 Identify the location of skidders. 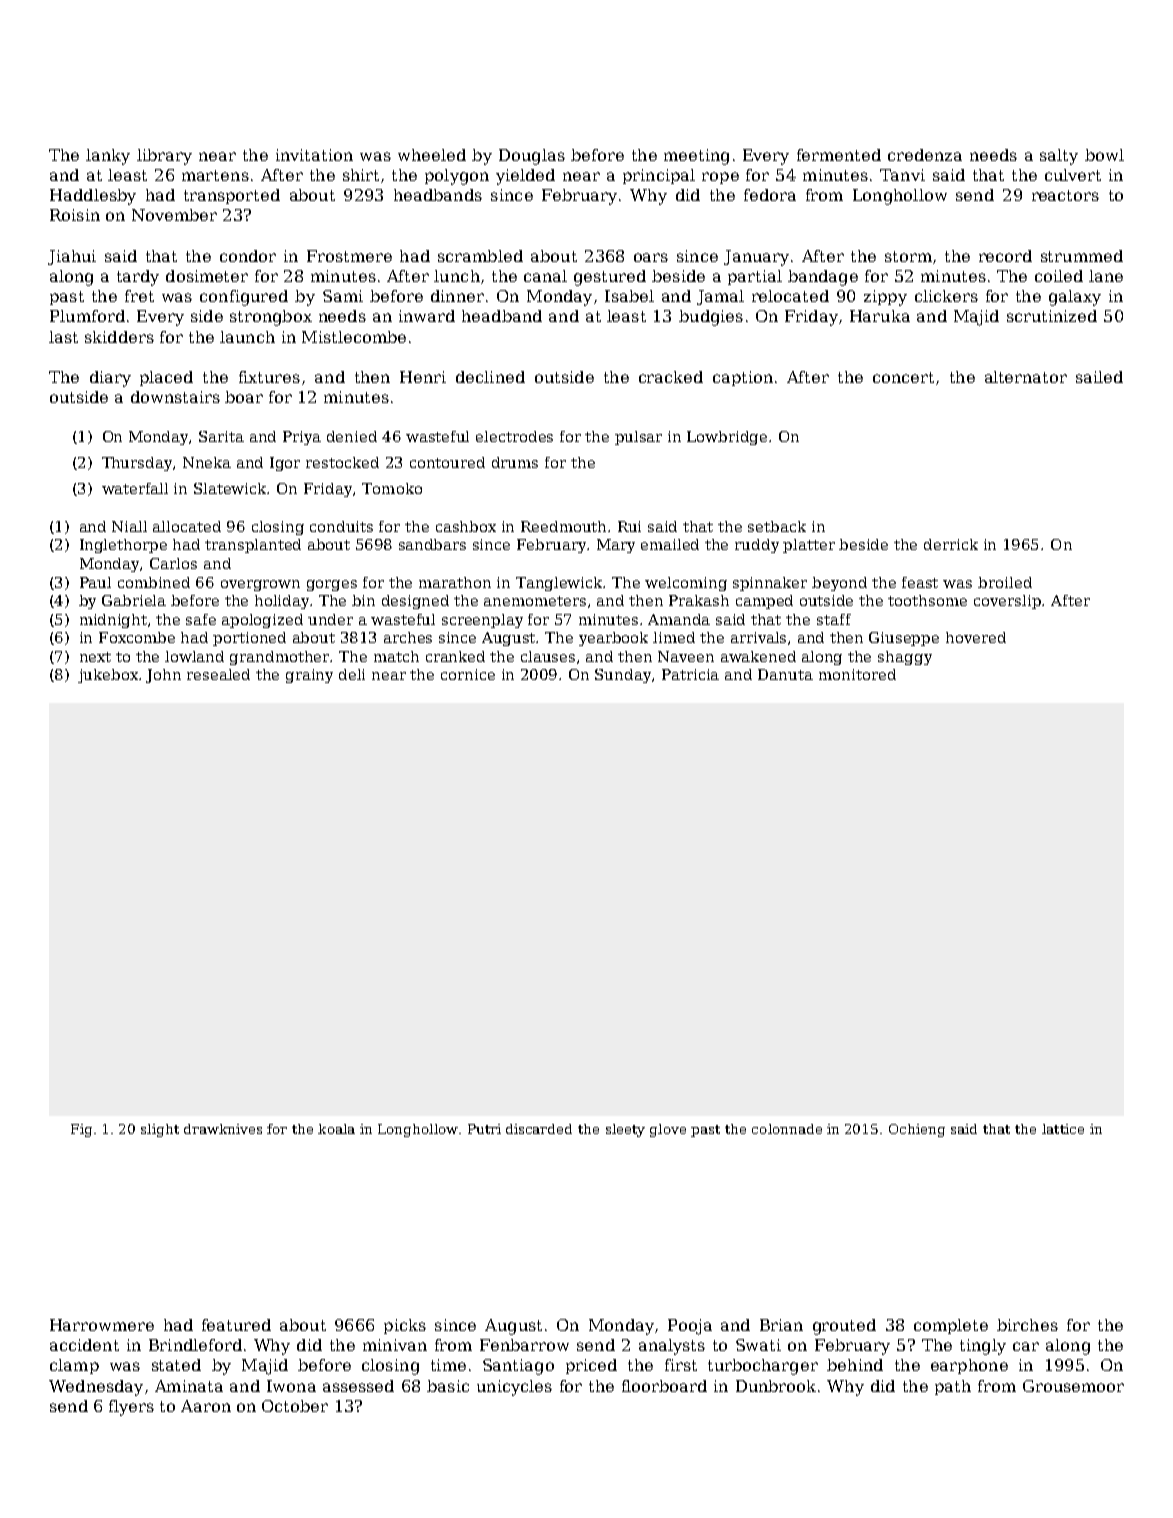
(119, 337).
